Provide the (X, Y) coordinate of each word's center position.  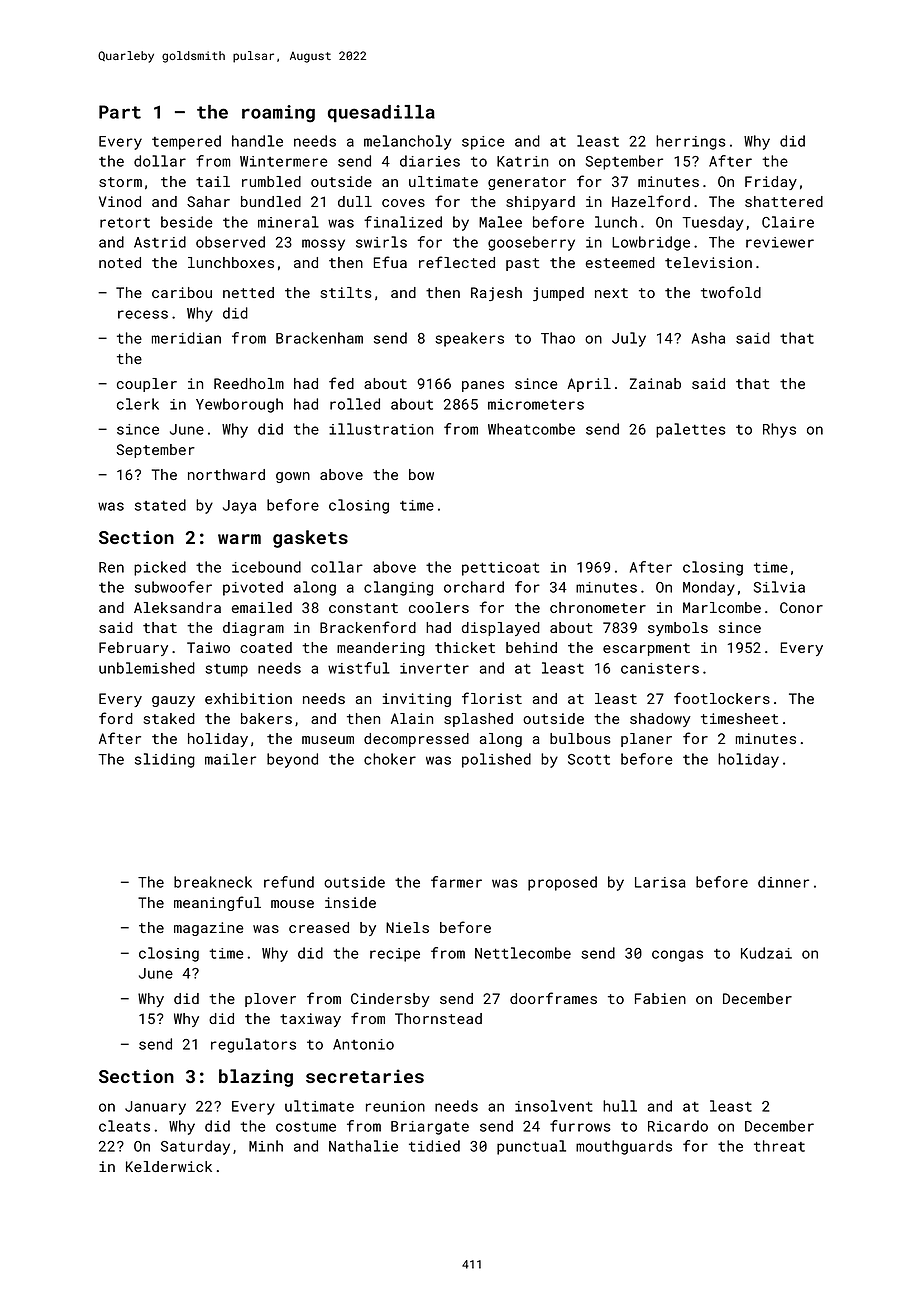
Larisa (660, 882)
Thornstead (438, 1018)
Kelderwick (169, 1166)
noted (120, 262)
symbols (678, 629)
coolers (439, 607)
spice (483, 143)
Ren (111, 567)
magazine (209, 929)
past (522, 264)
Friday (771, 183)
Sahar (208, 201)
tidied (434, 1146)
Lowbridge (651, 243)
